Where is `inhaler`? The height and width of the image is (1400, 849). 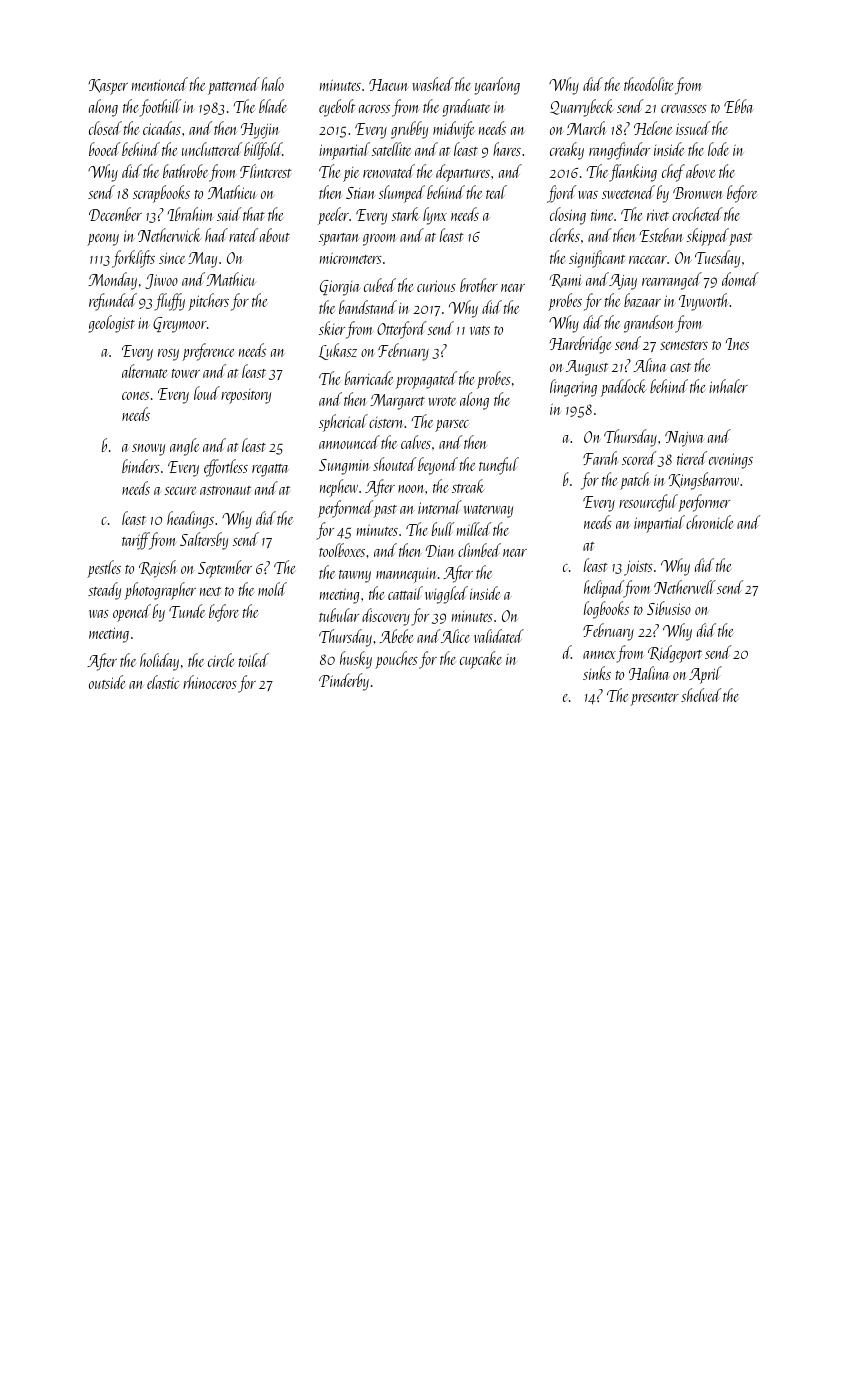
inhaler is located at coordinates (728, 386).
